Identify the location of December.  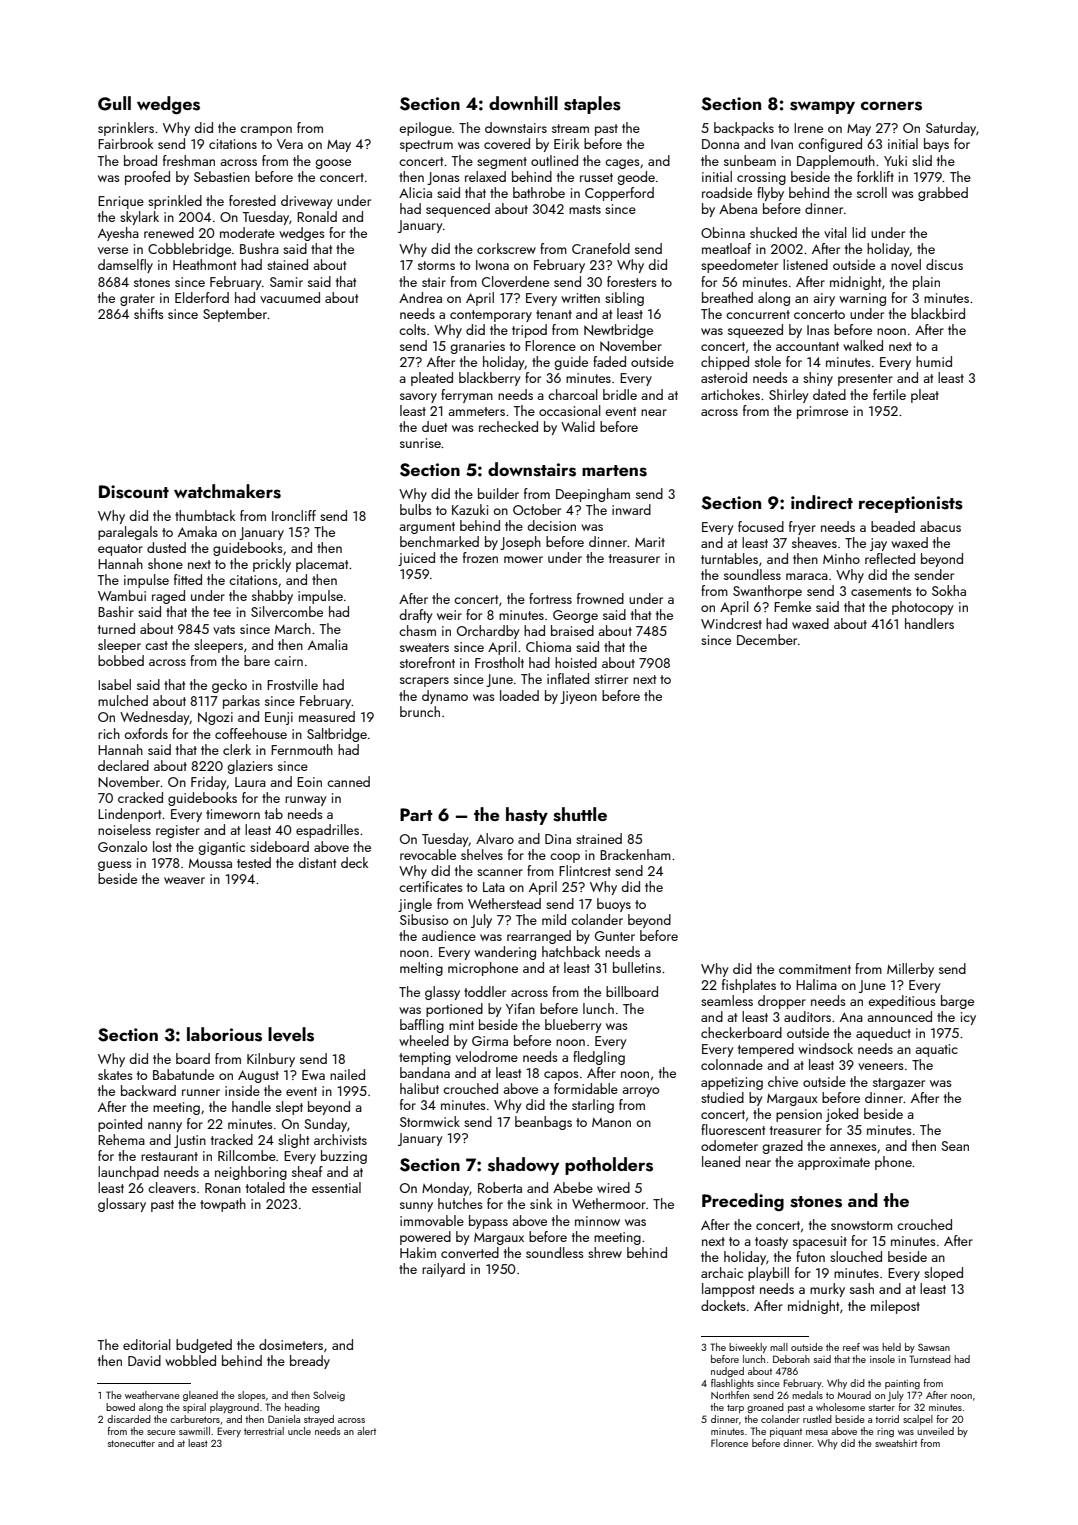
(767, 639).
